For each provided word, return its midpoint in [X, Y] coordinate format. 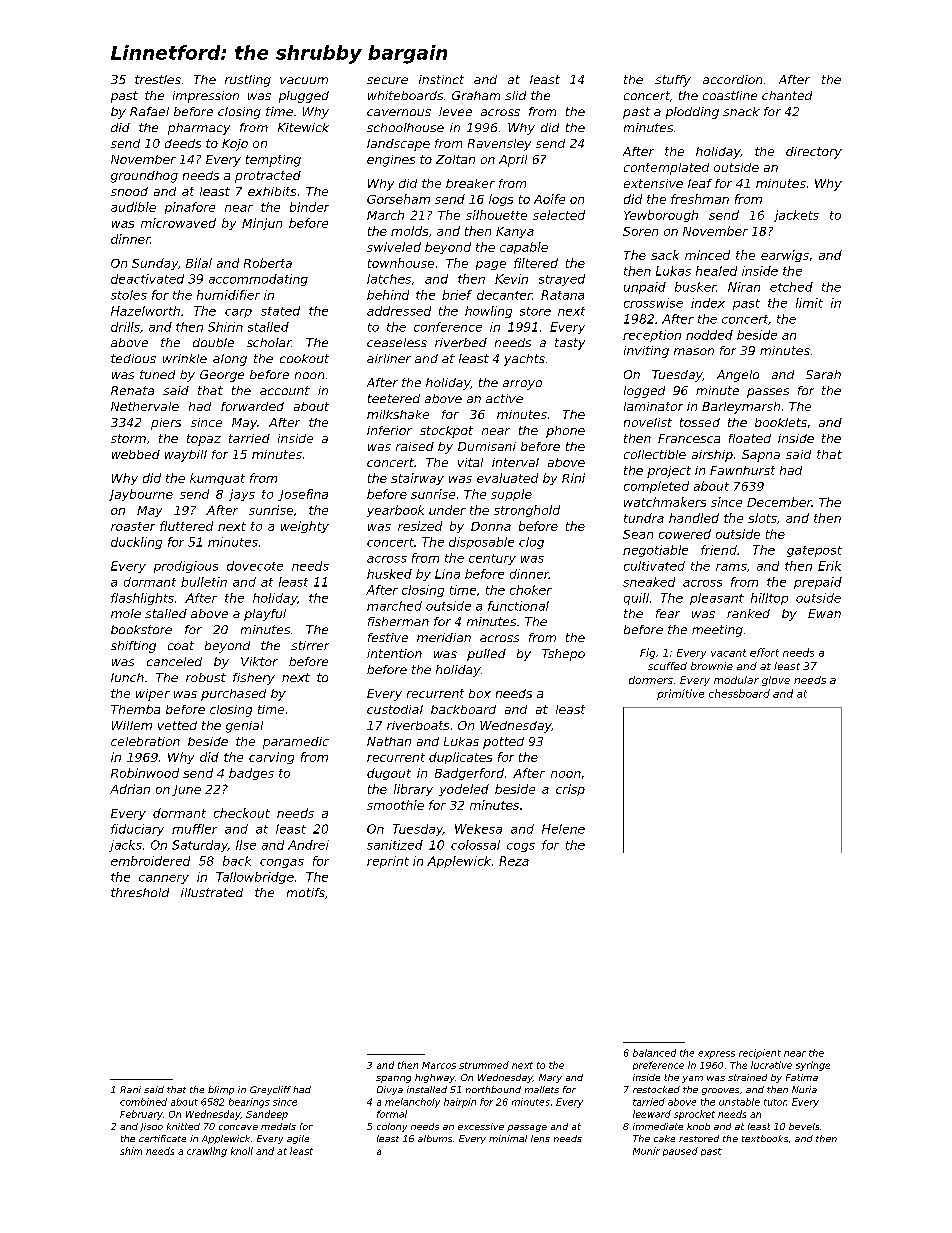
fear [668, 613]
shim [131, 1151]
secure [387, 80]
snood [129, 191]
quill [636, 599]
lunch [127, 677]
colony [392, 1127]
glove [776, 681]
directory [814, 153]
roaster [133, 526]
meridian [444, 637]
